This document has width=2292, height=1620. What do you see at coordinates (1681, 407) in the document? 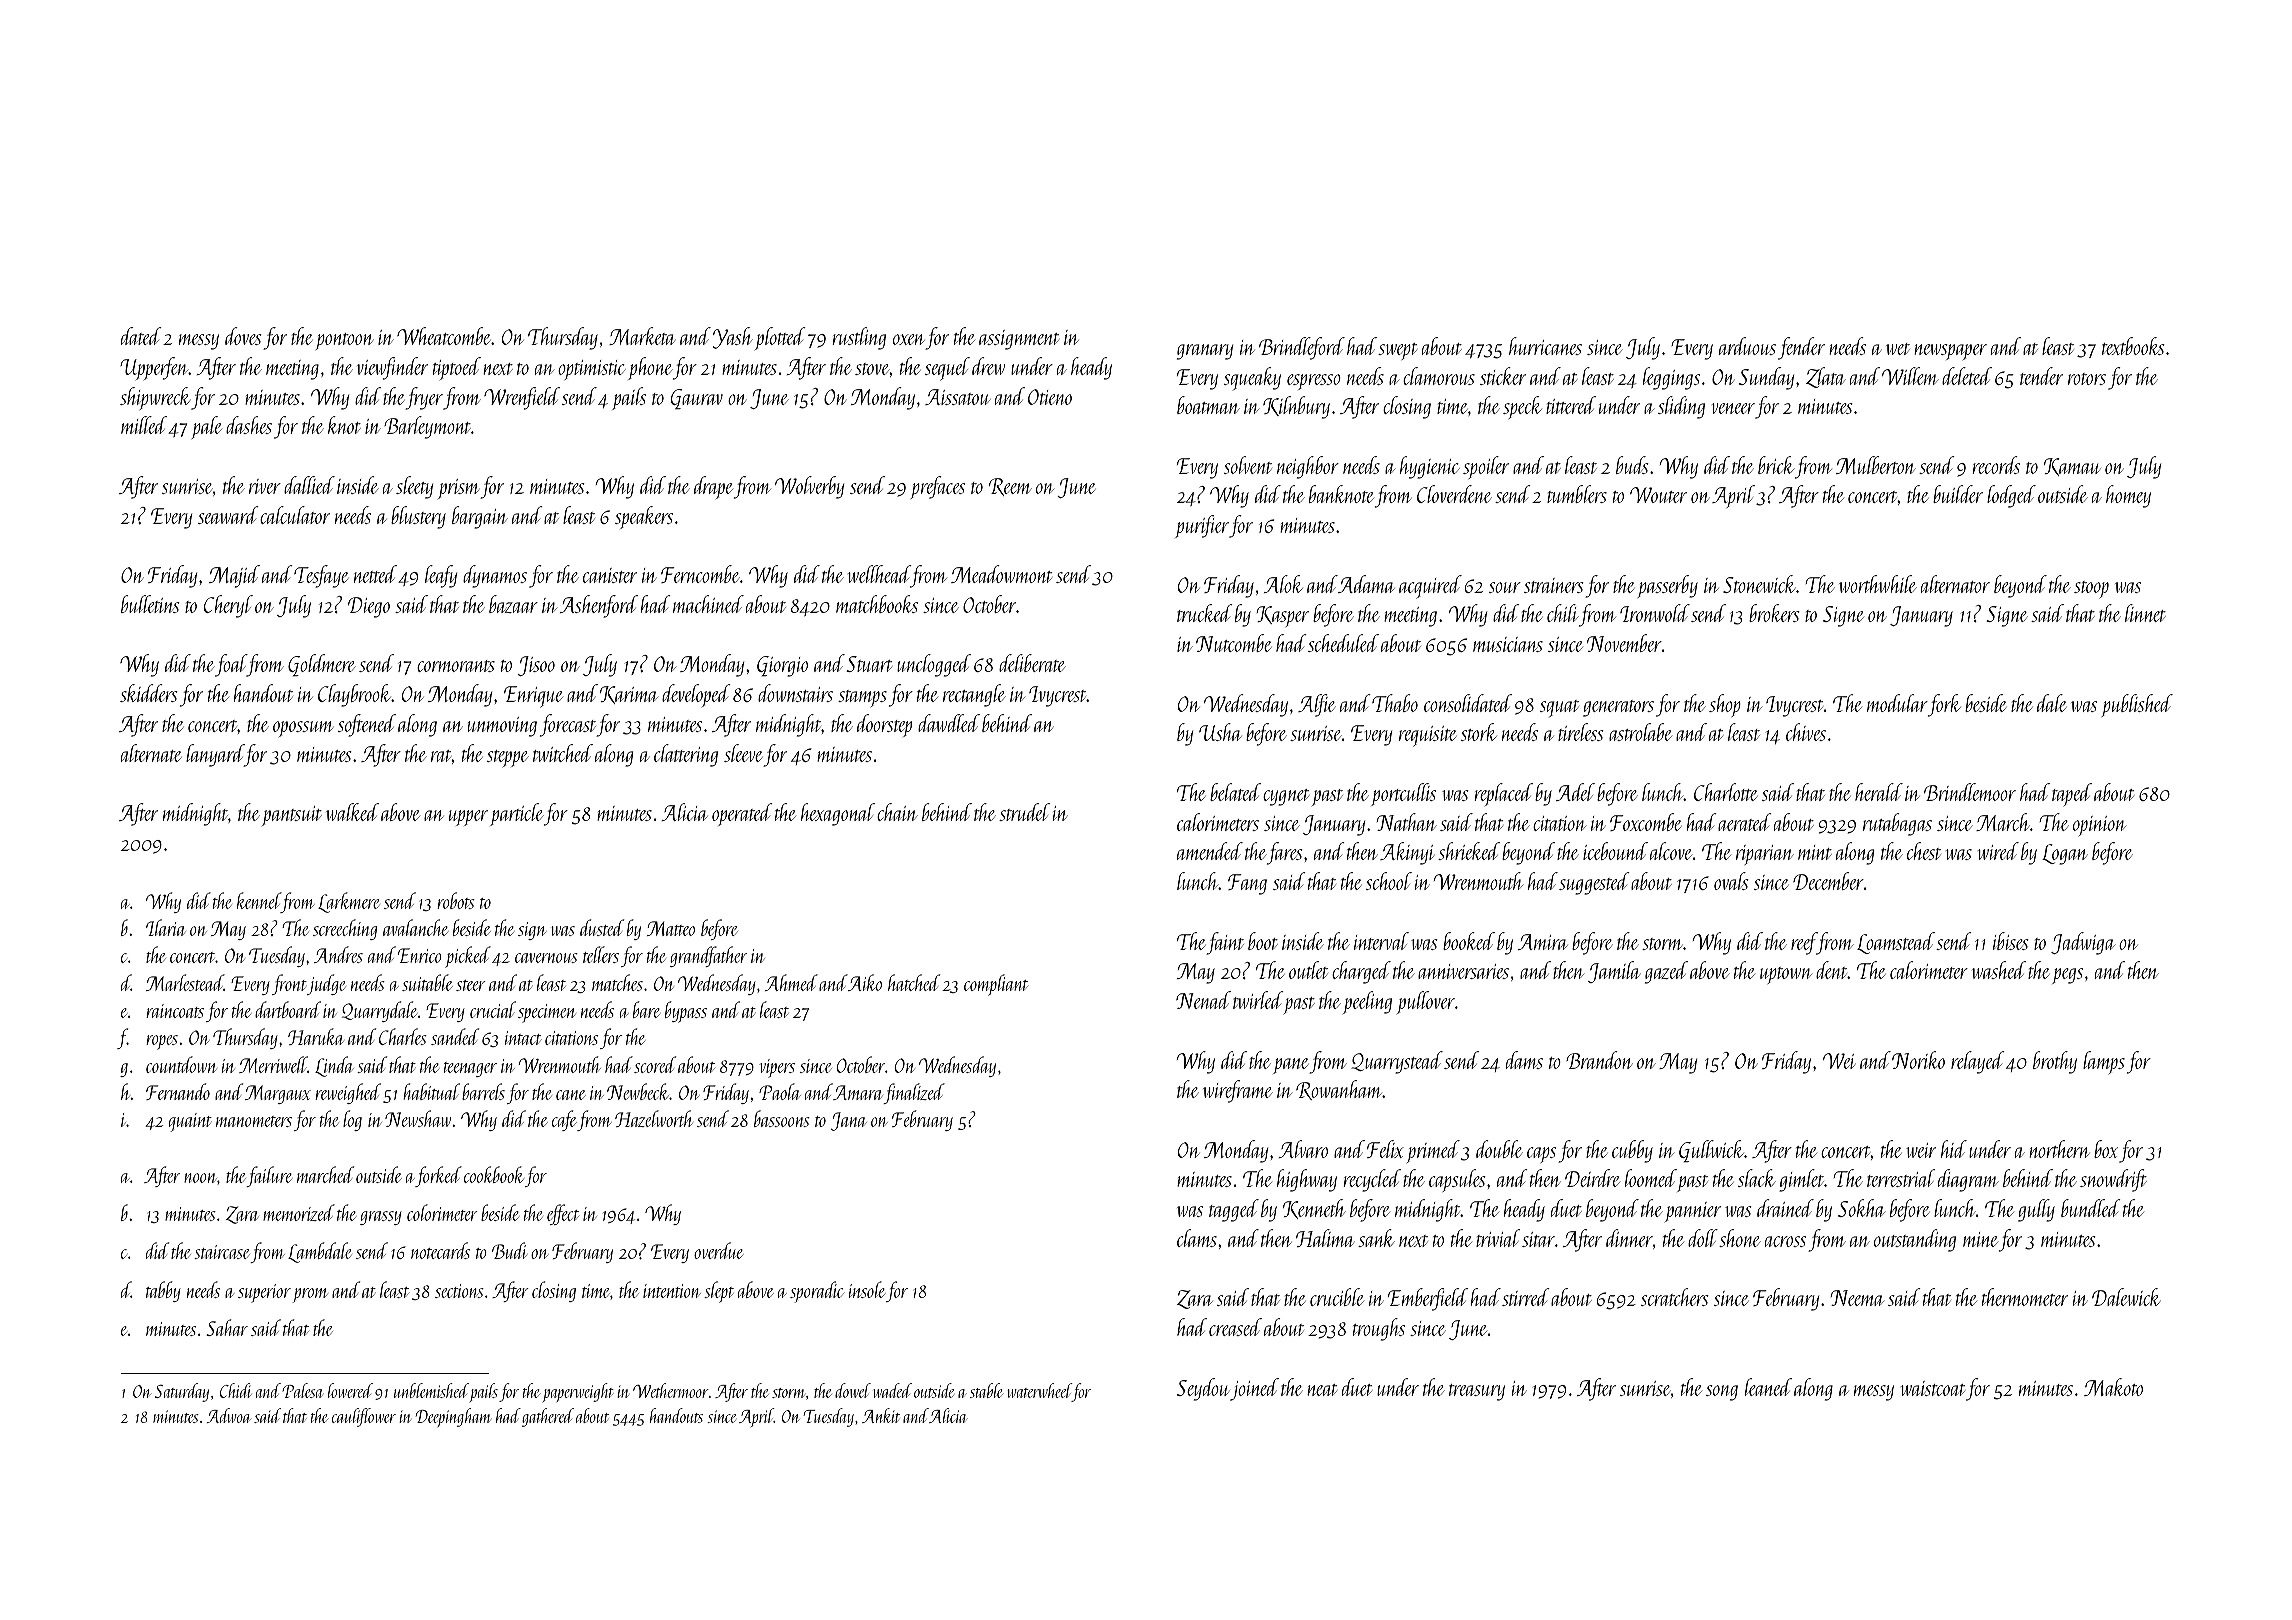
I see `sliding` at bounding box center [1681, 407].
